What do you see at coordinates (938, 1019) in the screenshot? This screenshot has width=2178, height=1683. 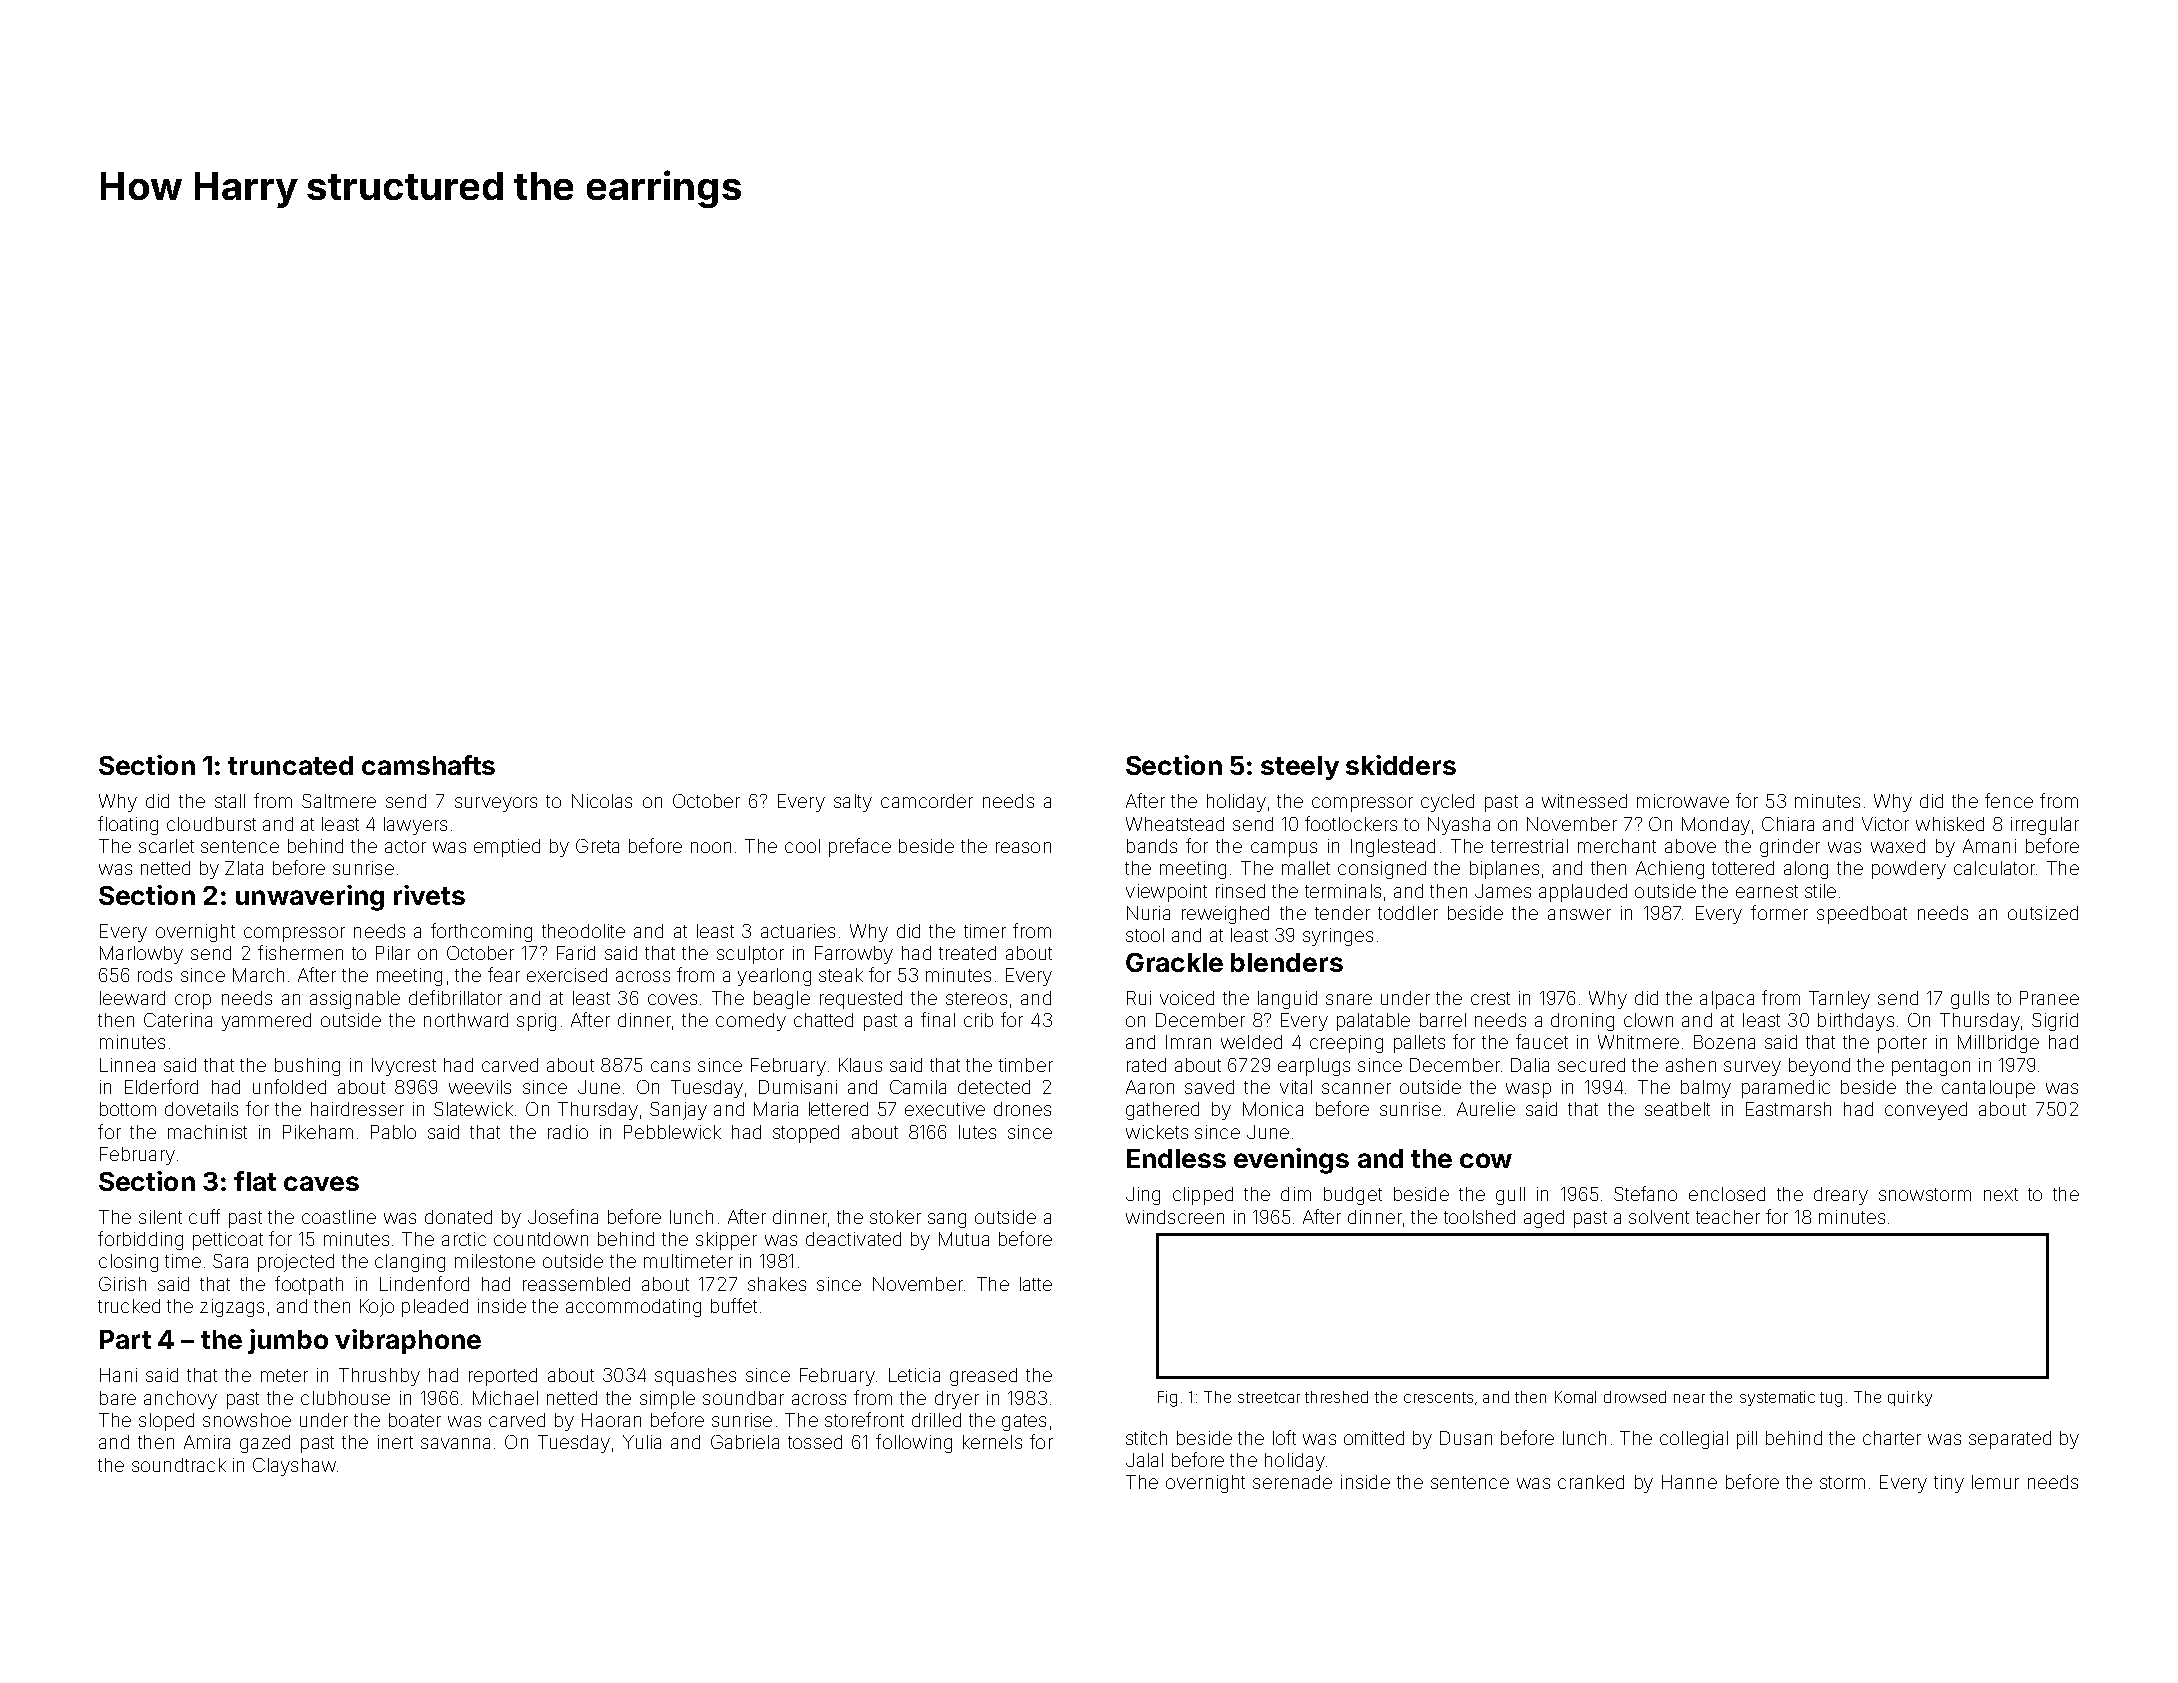 I see `final` at bounding box center [938, 1019].
